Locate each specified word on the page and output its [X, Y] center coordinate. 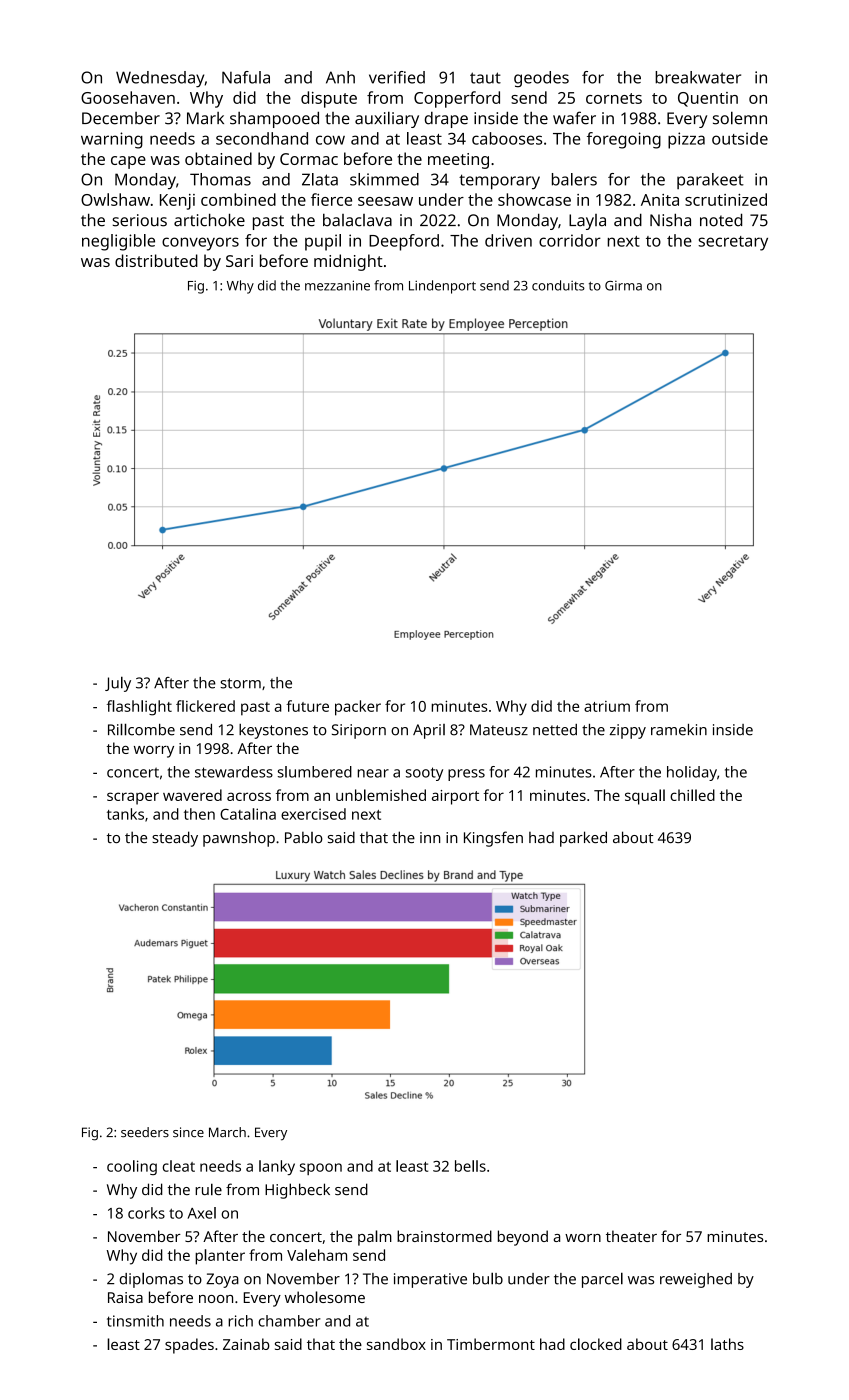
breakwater [698, 77]
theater [631, 1236]
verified [397, 77]
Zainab [246, 1344]
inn [430, 837]
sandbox [396, 1344]
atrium [607, 706]
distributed [156, 260]
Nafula [246, 77]
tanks [125, 814]
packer [358, 708]
